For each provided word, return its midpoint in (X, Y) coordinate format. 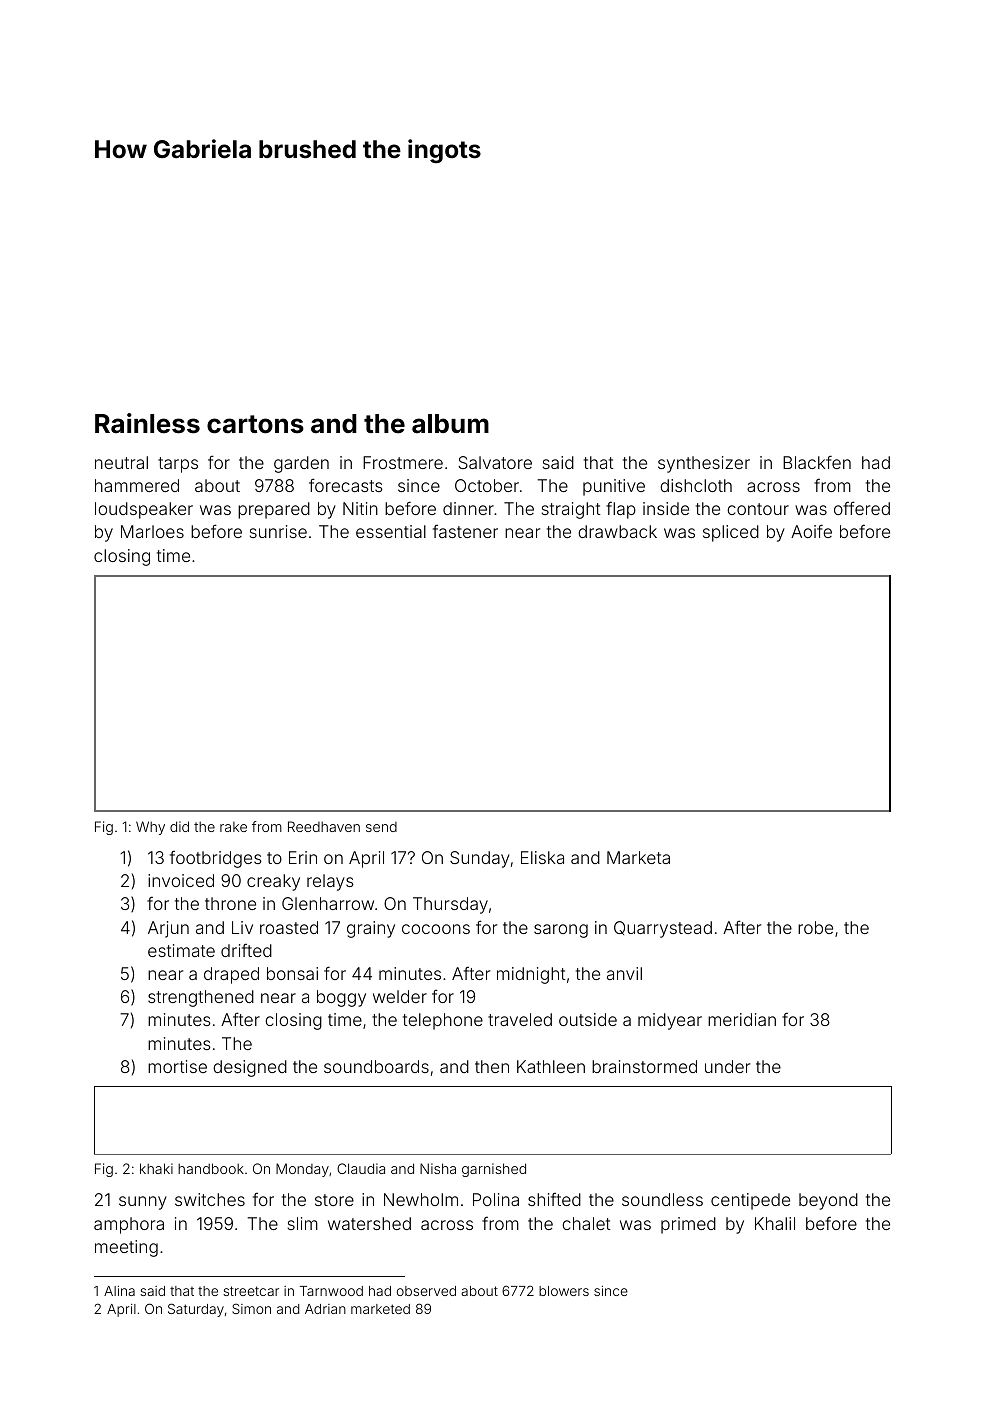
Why (150, 828)
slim (303, 1223)
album (450, 424)
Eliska (542, 857)
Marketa (638, 857)
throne (230, 903)
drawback (617, 531)
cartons (255, 424)
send (381, 827)
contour (758, 509)
